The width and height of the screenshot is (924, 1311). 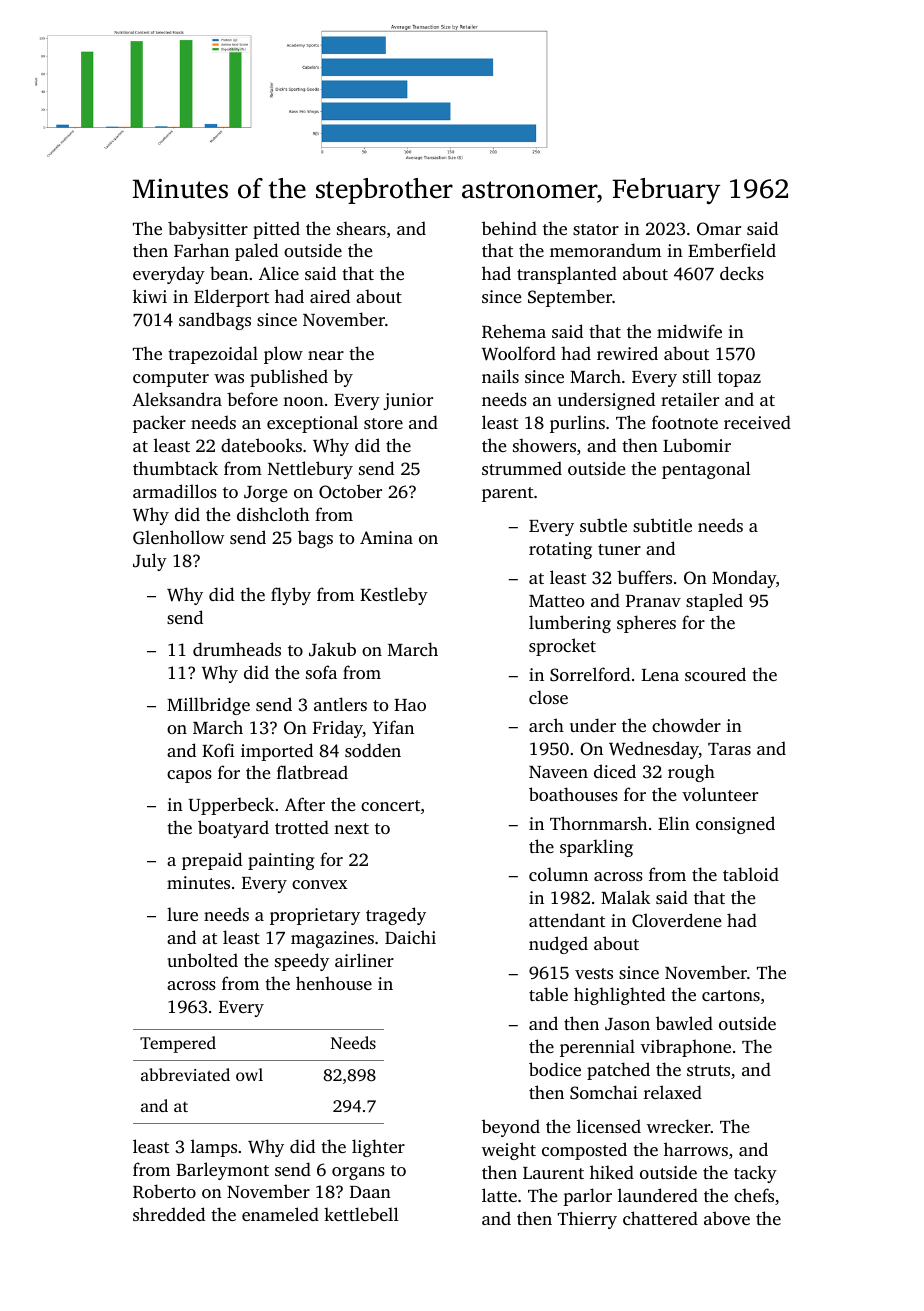 I want to click on decks, so click(x=742, y=273).
